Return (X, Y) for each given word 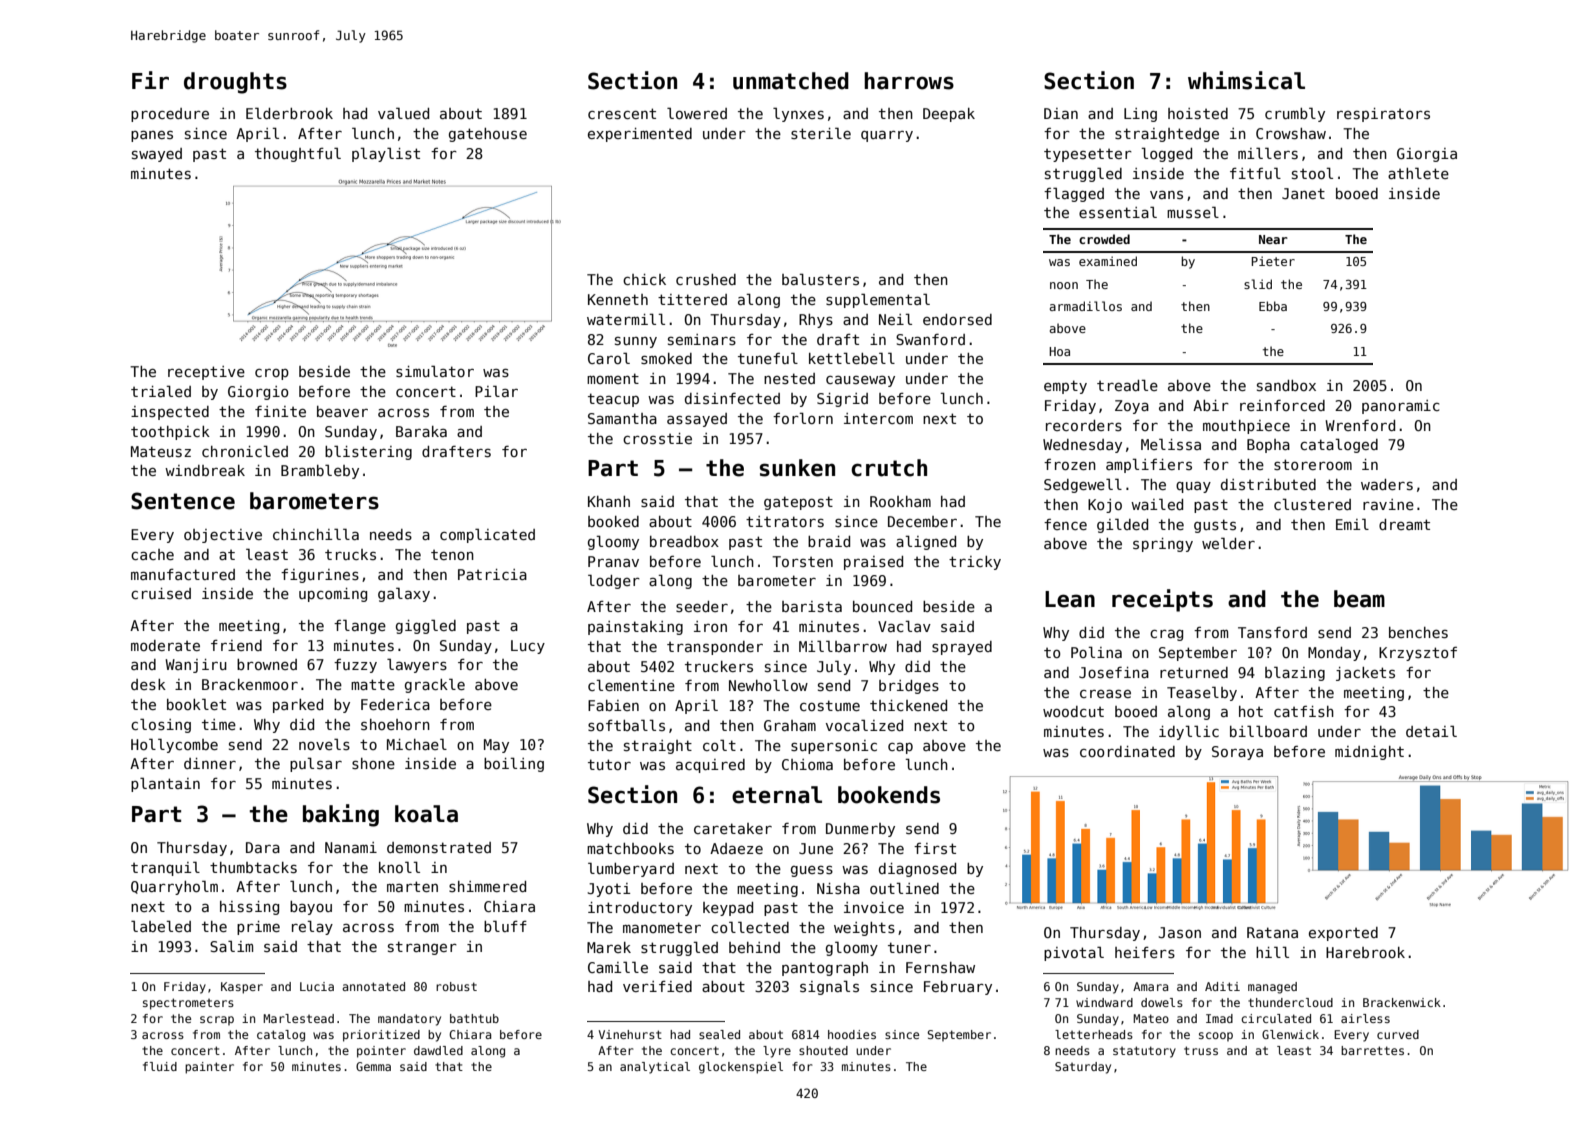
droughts (235, 83)
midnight (1369, 753)
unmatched (791, 81)
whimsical (1246, 80)
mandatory (409, 1020)
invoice (874, 907)
